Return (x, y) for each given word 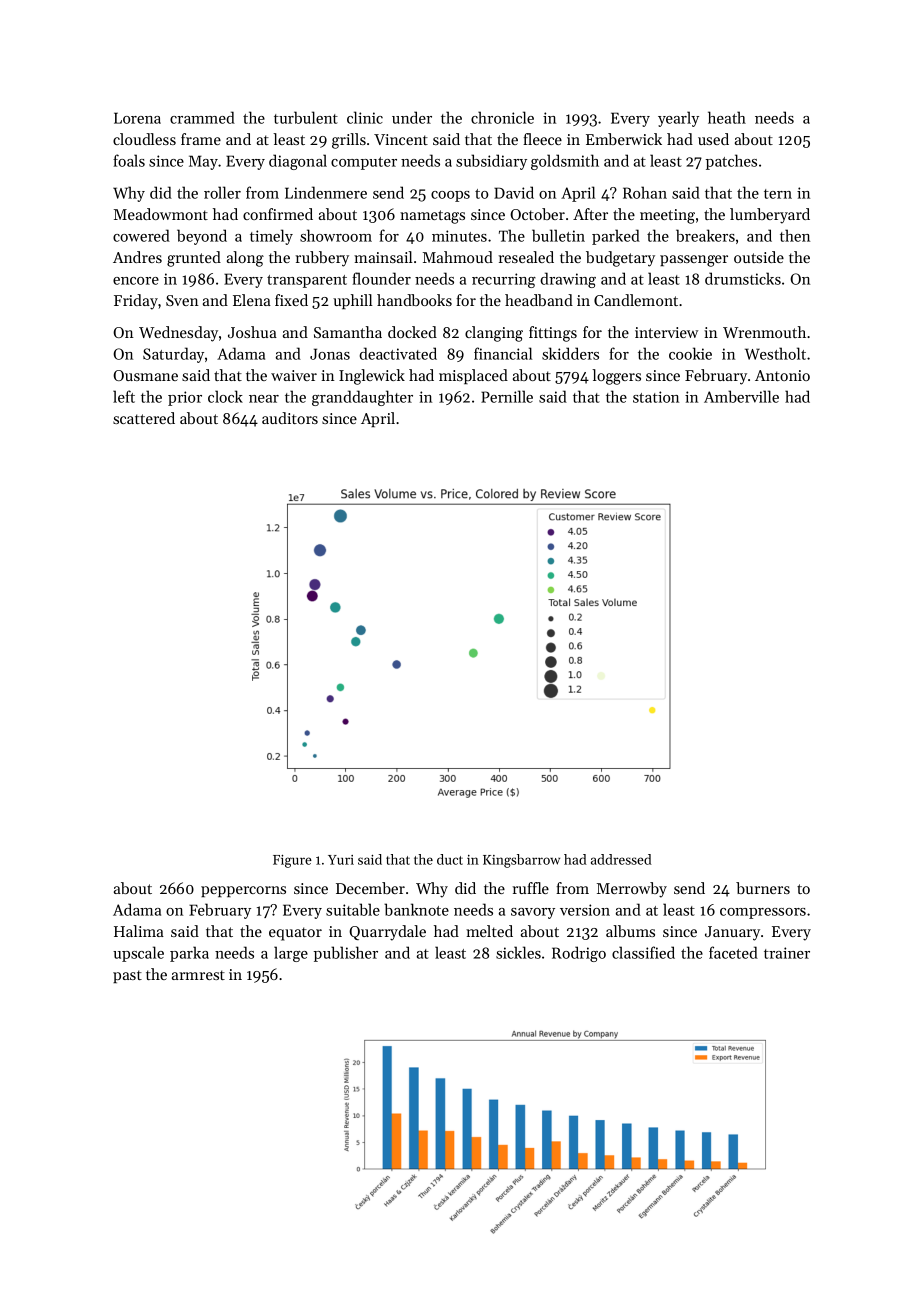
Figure (292, 861)
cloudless (144, 139)
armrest (198, 975)
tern (778, 194)
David (514, 192)
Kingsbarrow (521, 861)
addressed (621, 859)
